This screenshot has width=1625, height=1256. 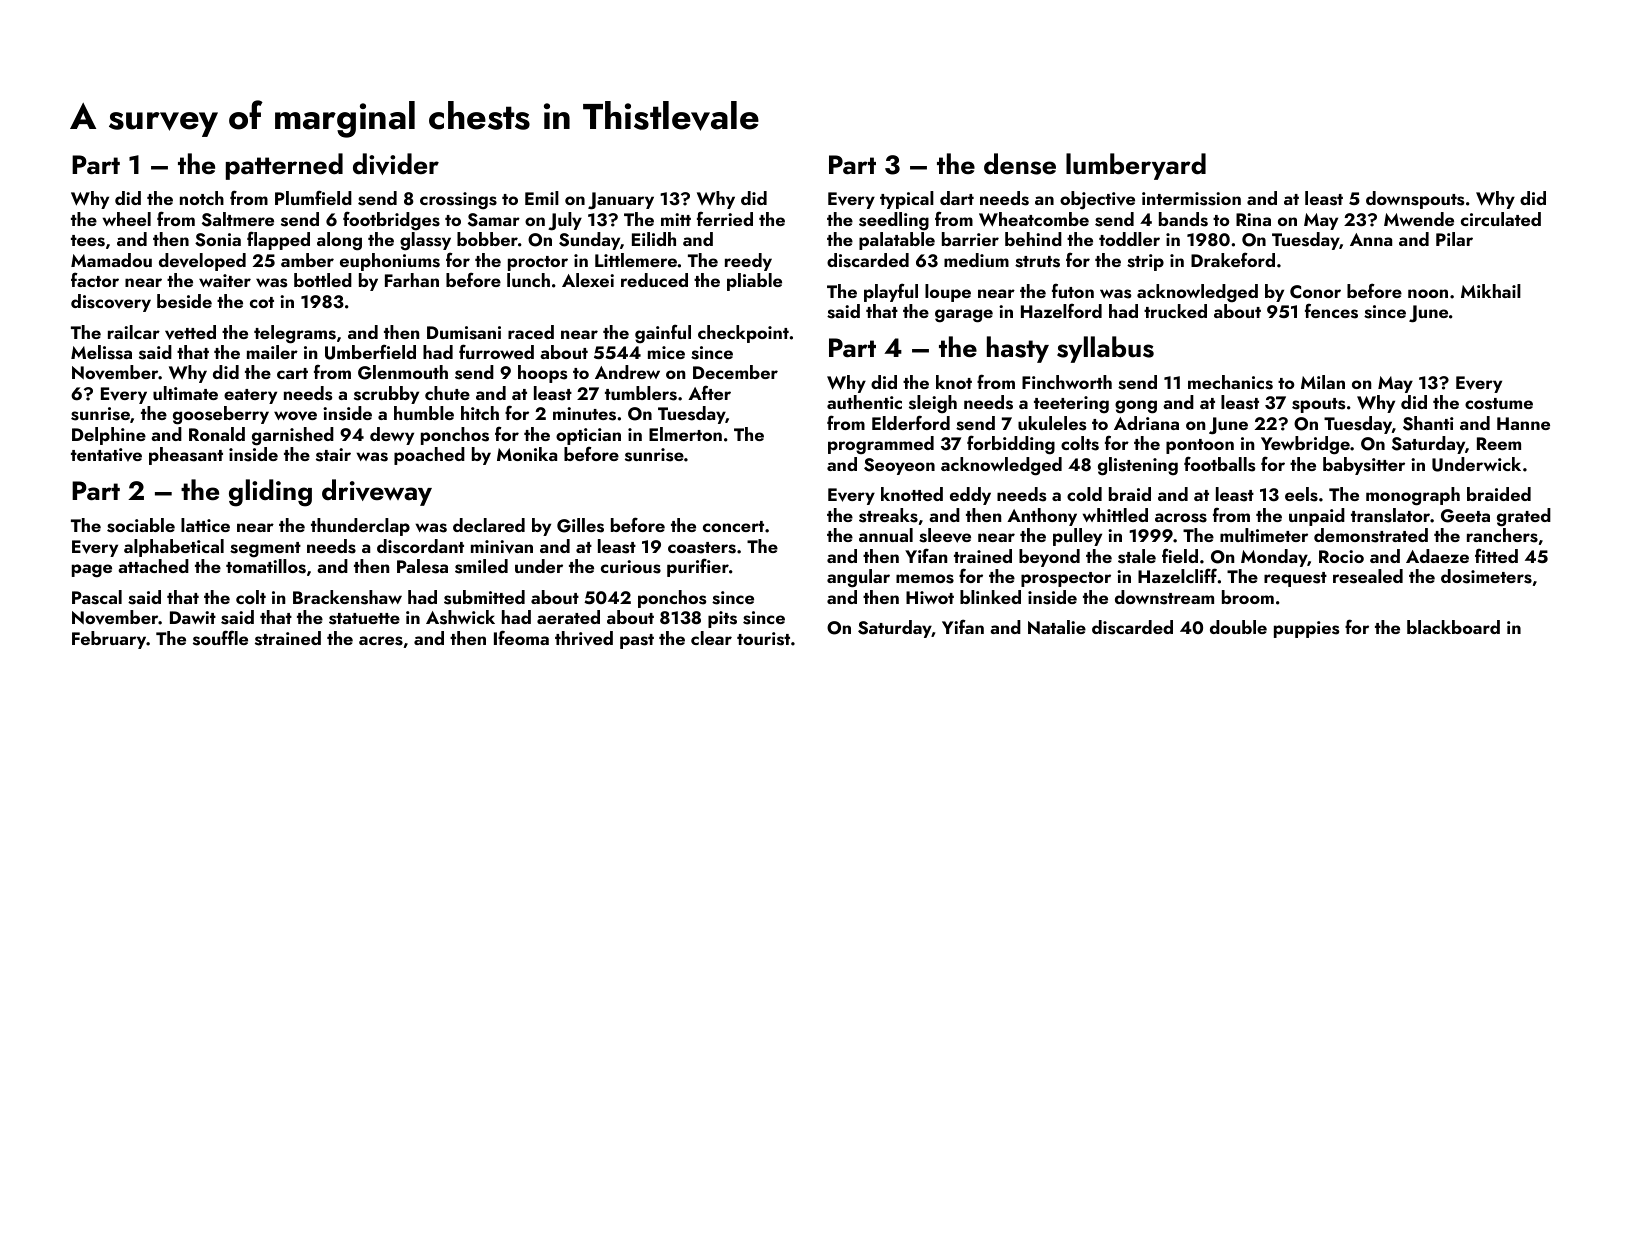 I want to click on acres, so click(x=381, y=641).
